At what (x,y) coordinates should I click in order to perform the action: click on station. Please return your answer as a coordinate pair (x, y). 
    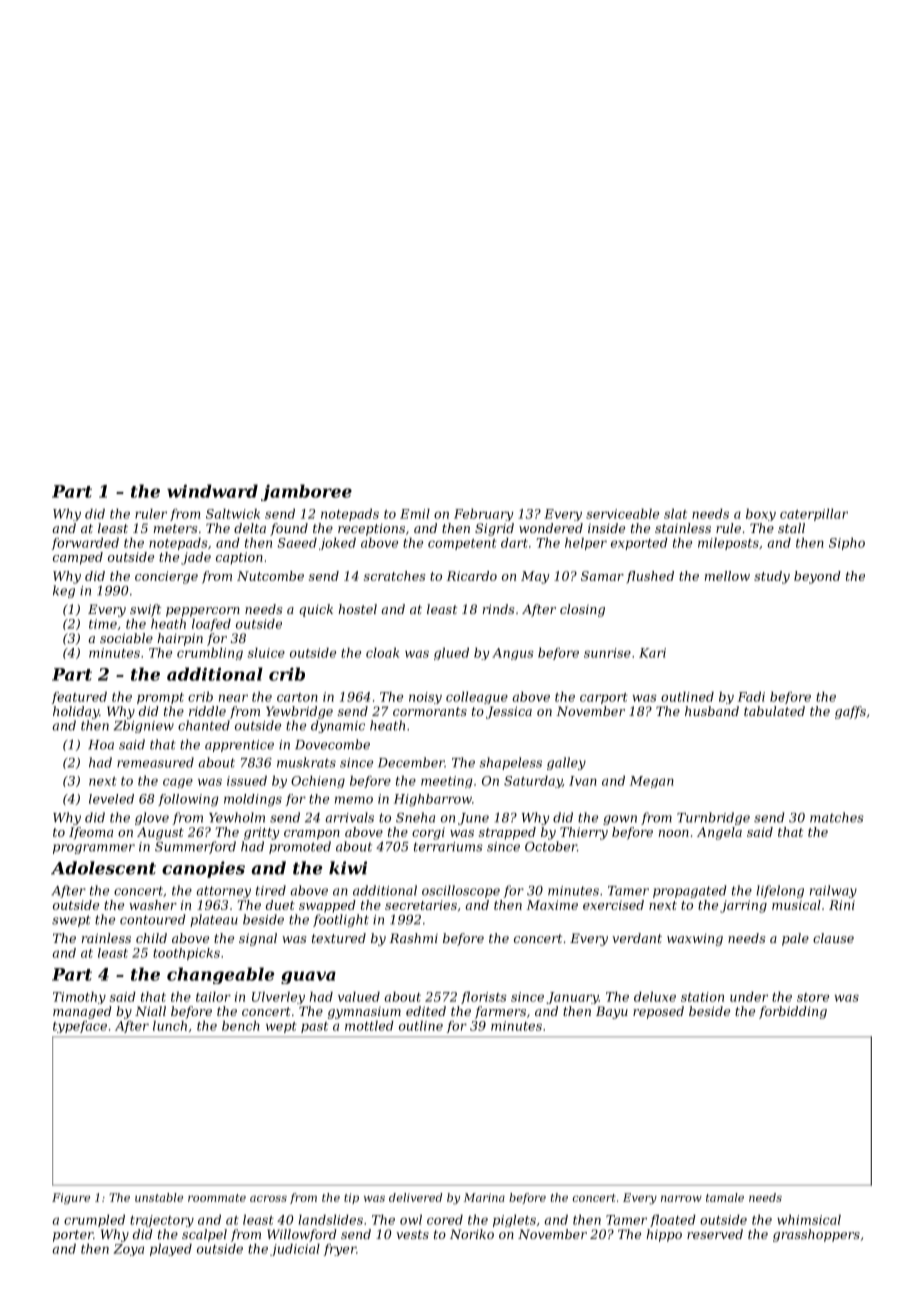
    Looking at the image, I should click on (702, 997).
